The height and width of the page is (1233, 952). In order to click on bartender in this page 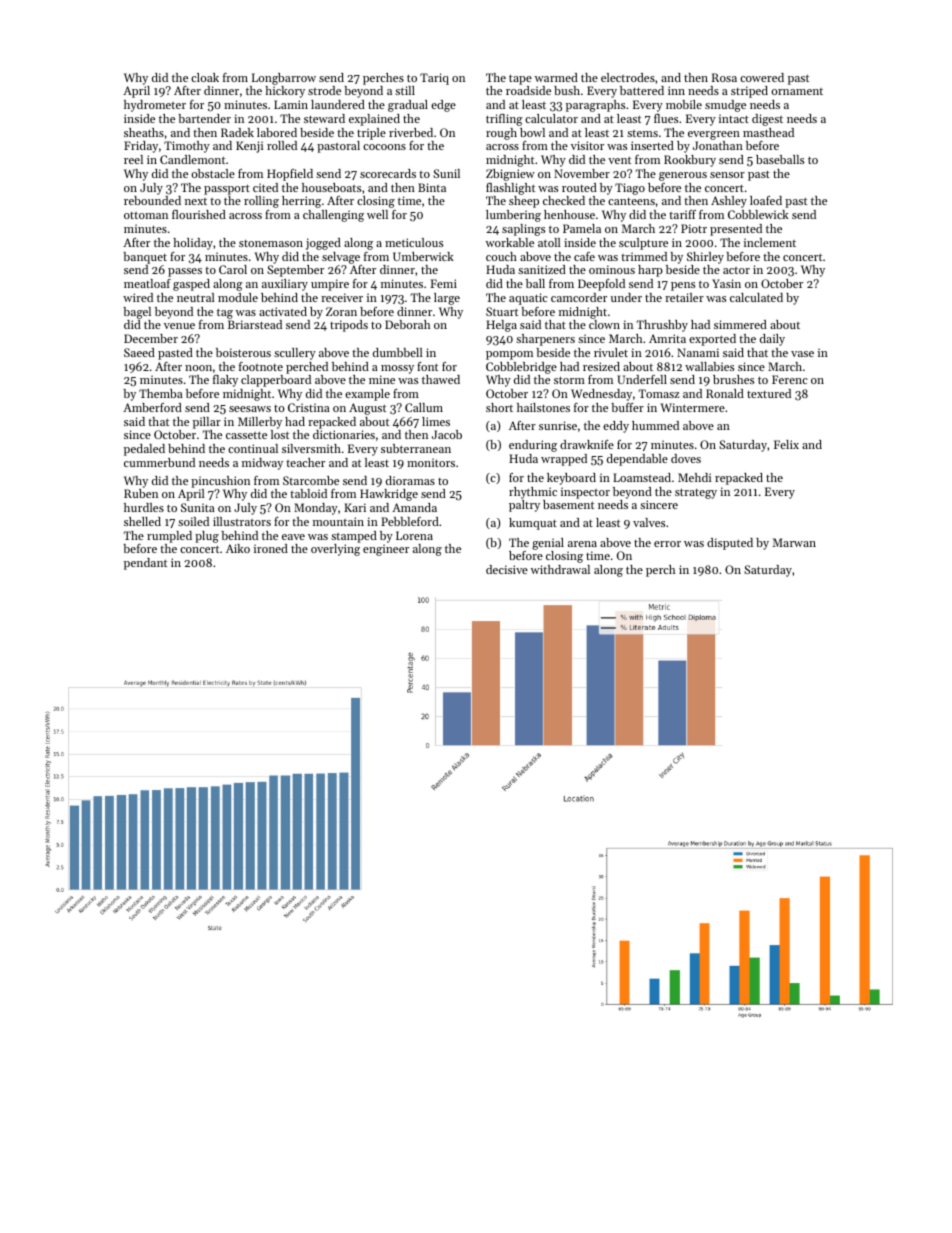, I will do `click(204, 118)`.
